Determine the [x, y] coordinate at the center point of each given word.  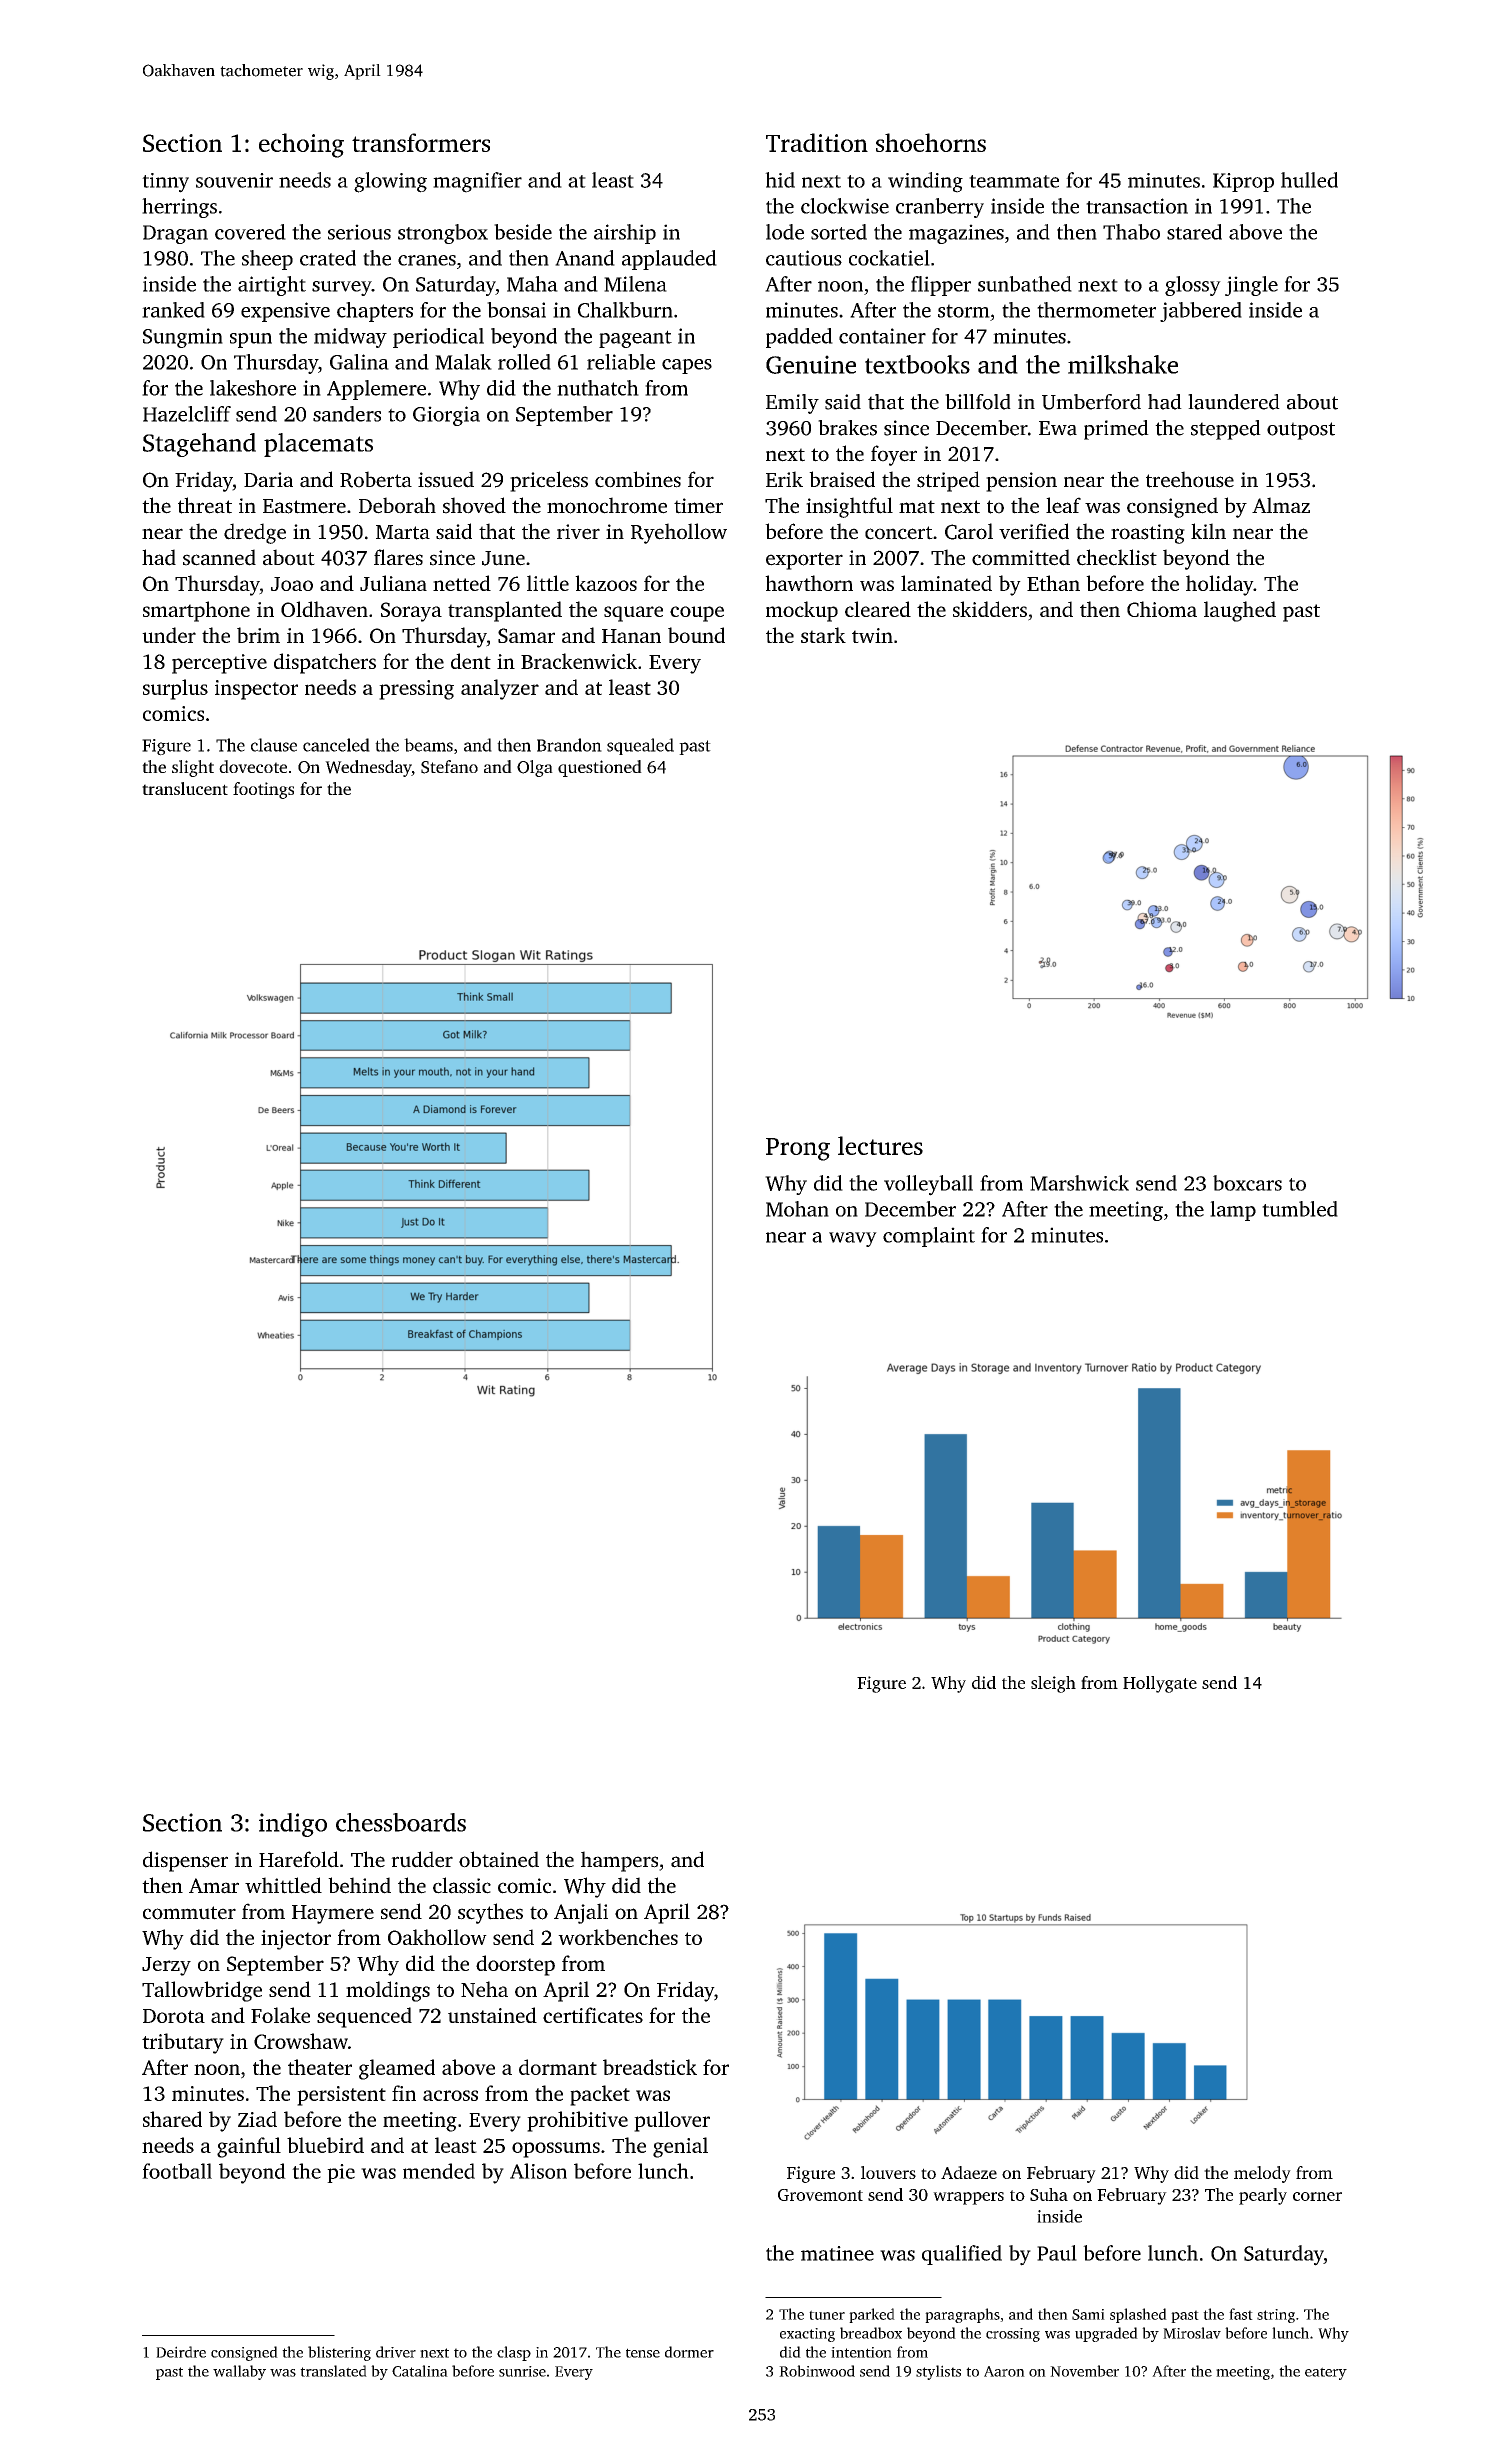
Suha [1049, 2194]
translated [333, 2371]
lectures [880, 1145]
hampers [619, 1861]
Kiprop [1243, 182]
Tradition [817, 142]
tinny [165, 183]
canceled [336, 745]
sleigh [1053, 1684]
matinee [837, 2253]
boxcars [1247, 1183]
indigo [293, 1825]
